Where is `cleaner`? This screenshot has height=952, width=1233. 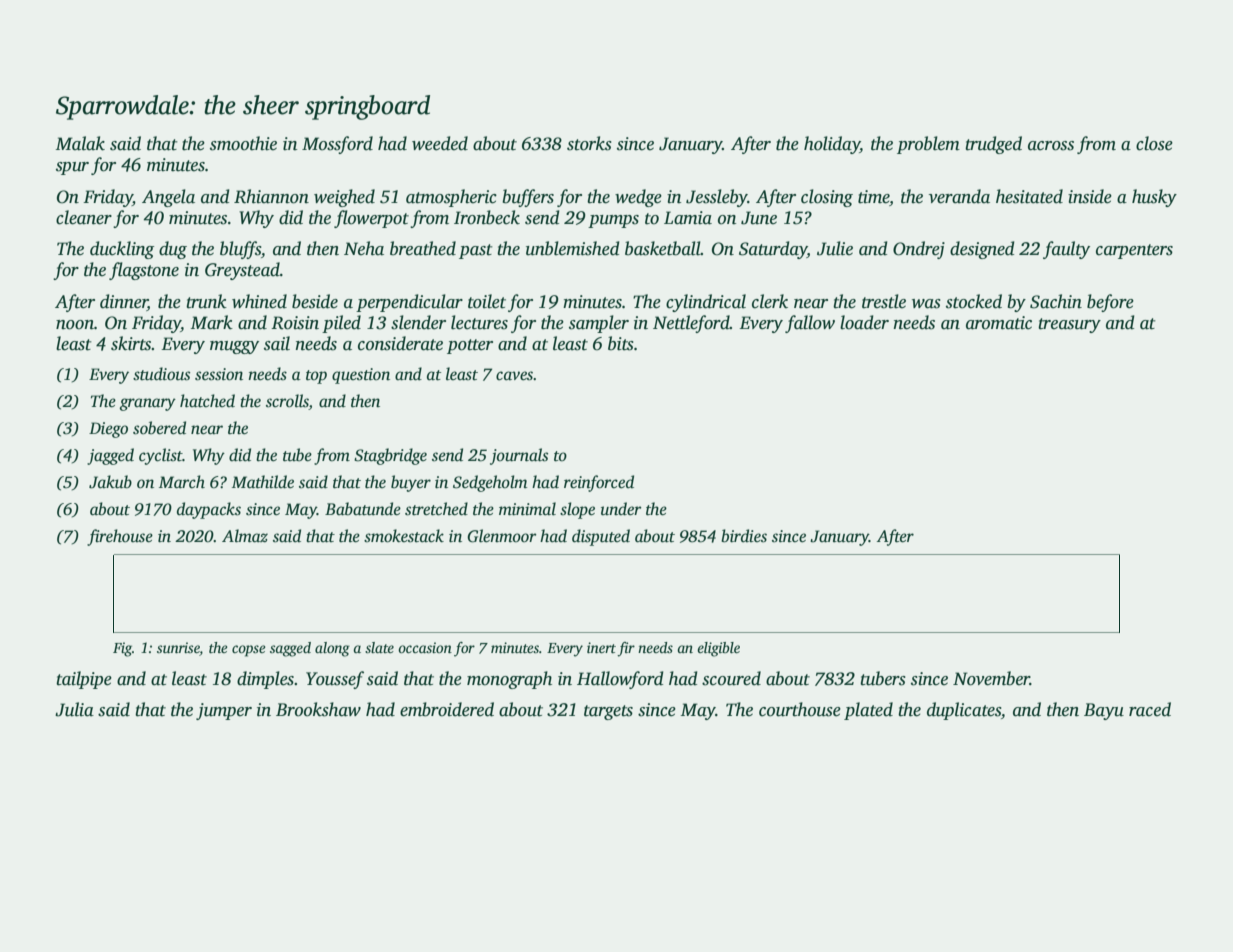 cleaner is located at coordinates (84, 217).
